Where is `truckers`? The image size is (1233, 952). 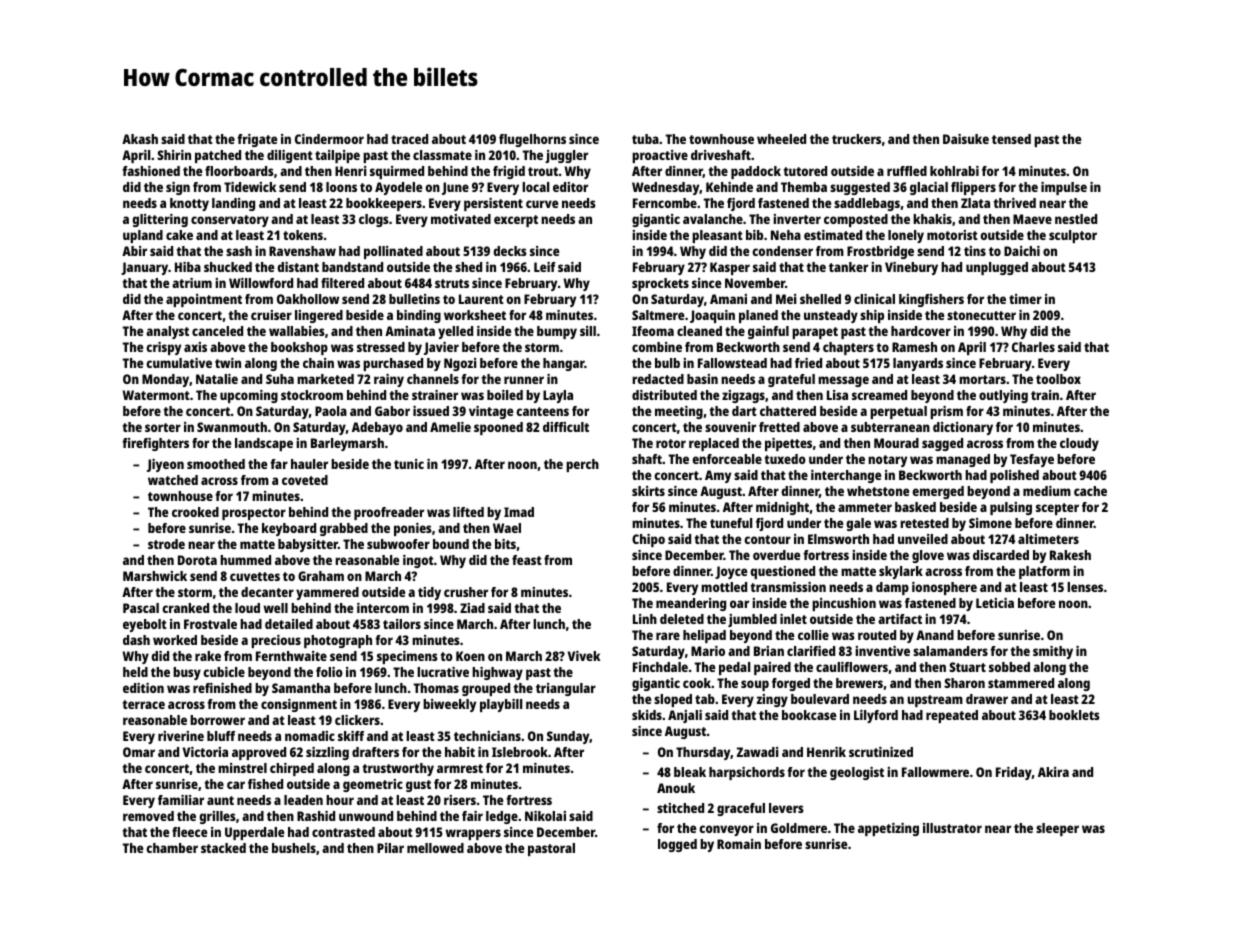
truckers is located at coordinates (856, 139).
